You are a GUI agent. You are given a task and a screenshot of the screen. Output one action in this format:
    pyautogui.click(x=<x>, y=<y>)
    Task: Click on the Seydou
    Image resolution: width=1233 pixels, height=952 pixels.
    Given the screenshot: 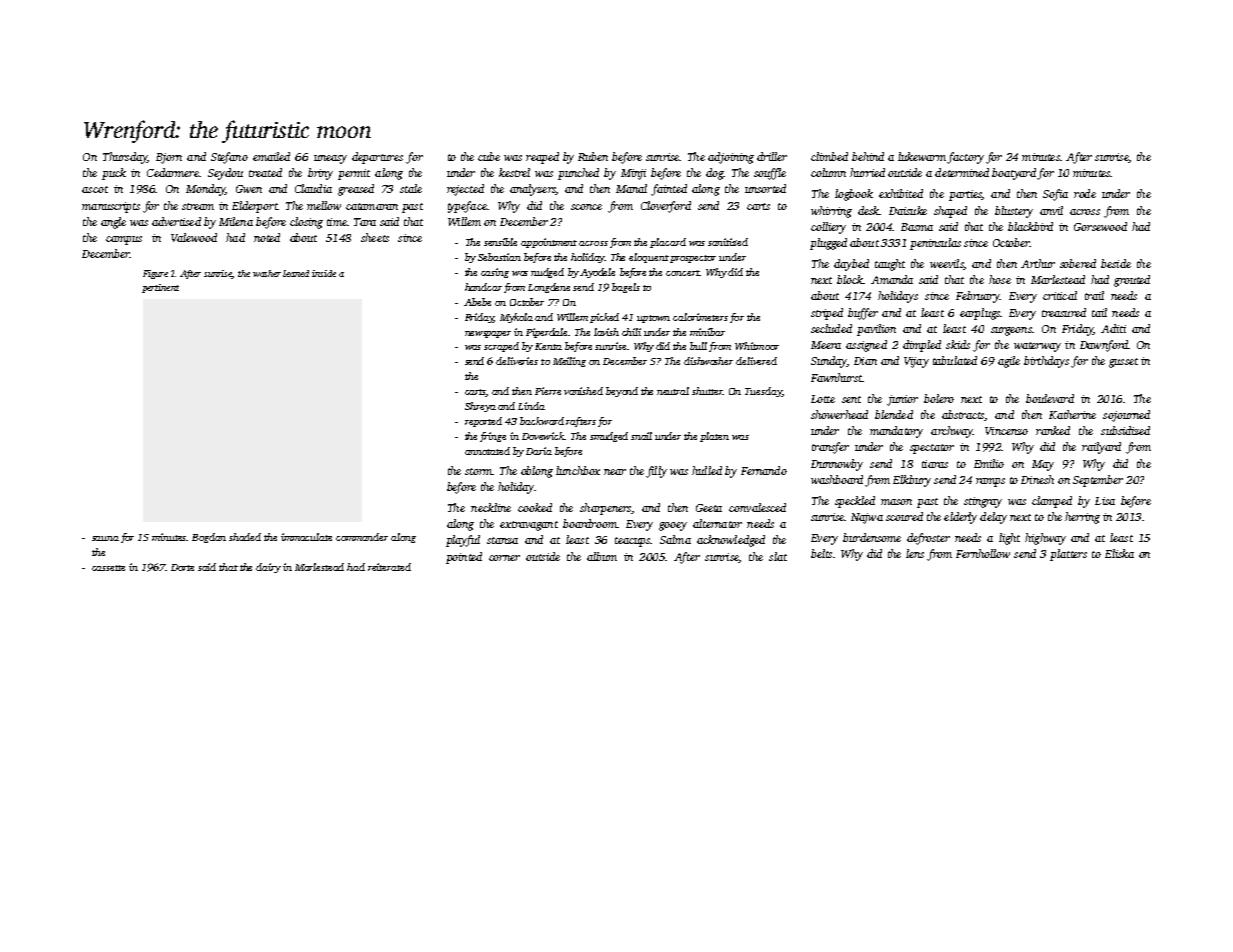 What is the action you would take?
    pyautogui.click(x=225, y=174)
